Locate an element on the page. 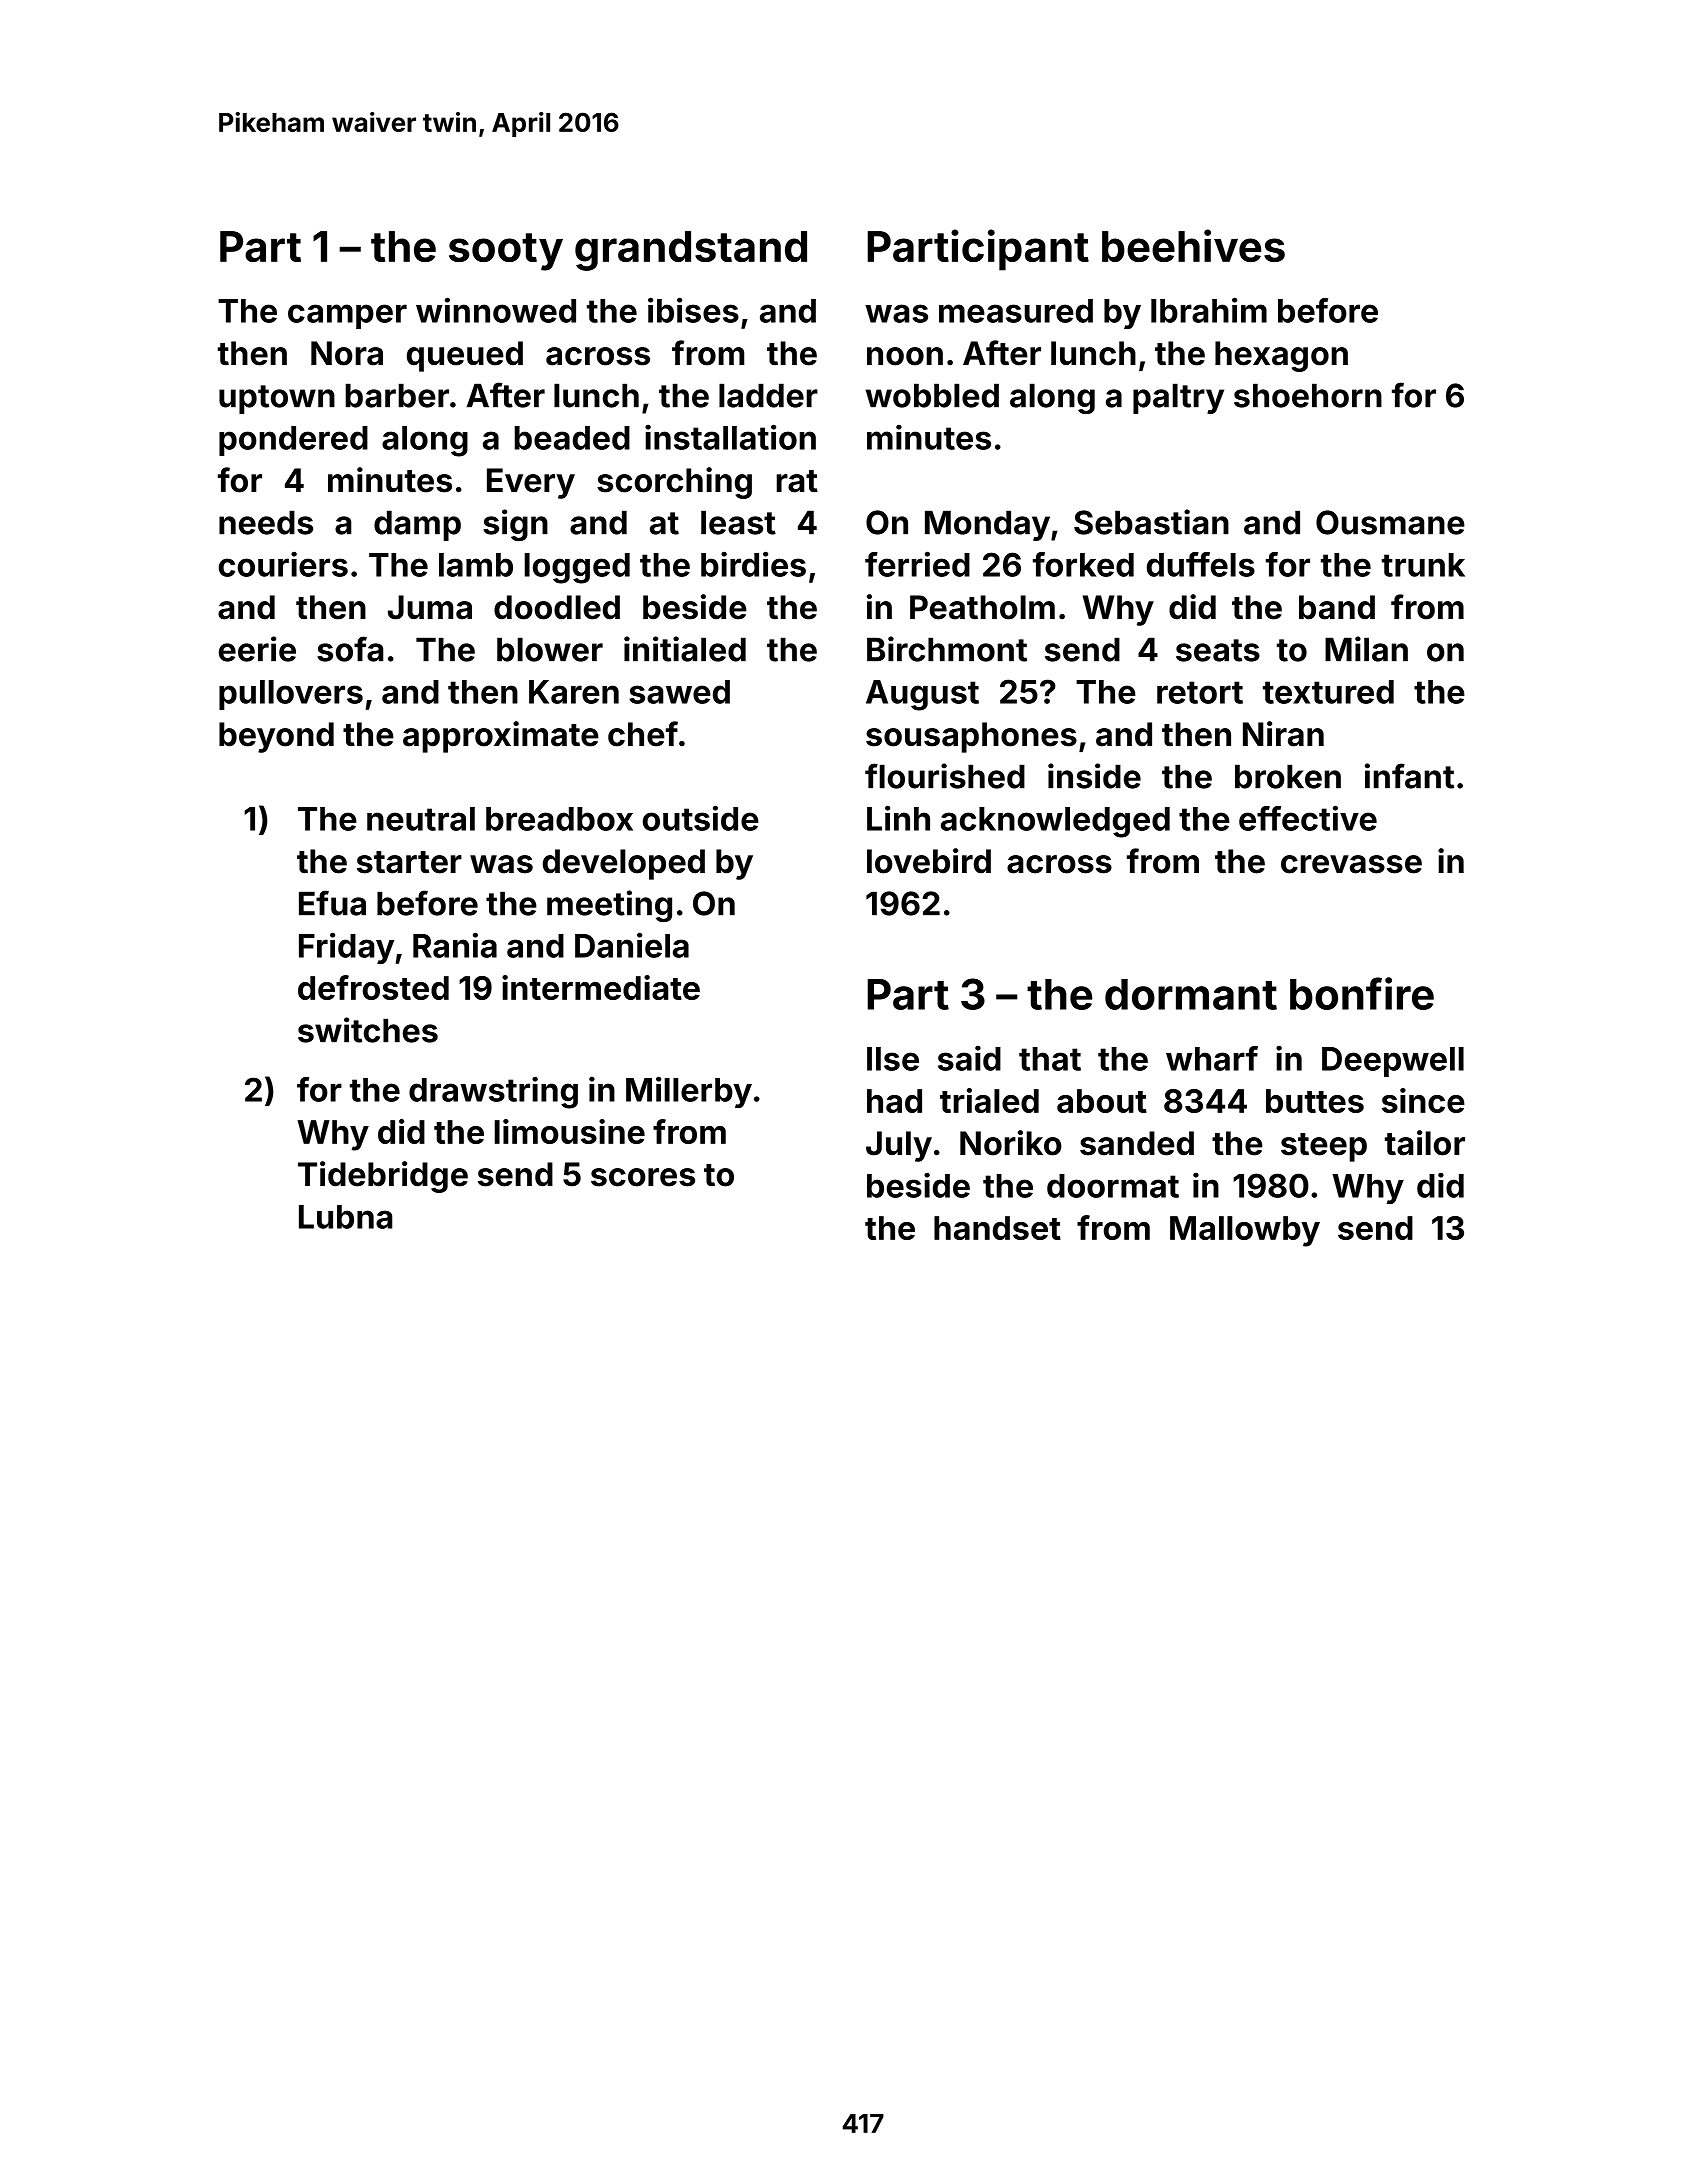  Ibrahim is located at coordinates (1209, 310).
